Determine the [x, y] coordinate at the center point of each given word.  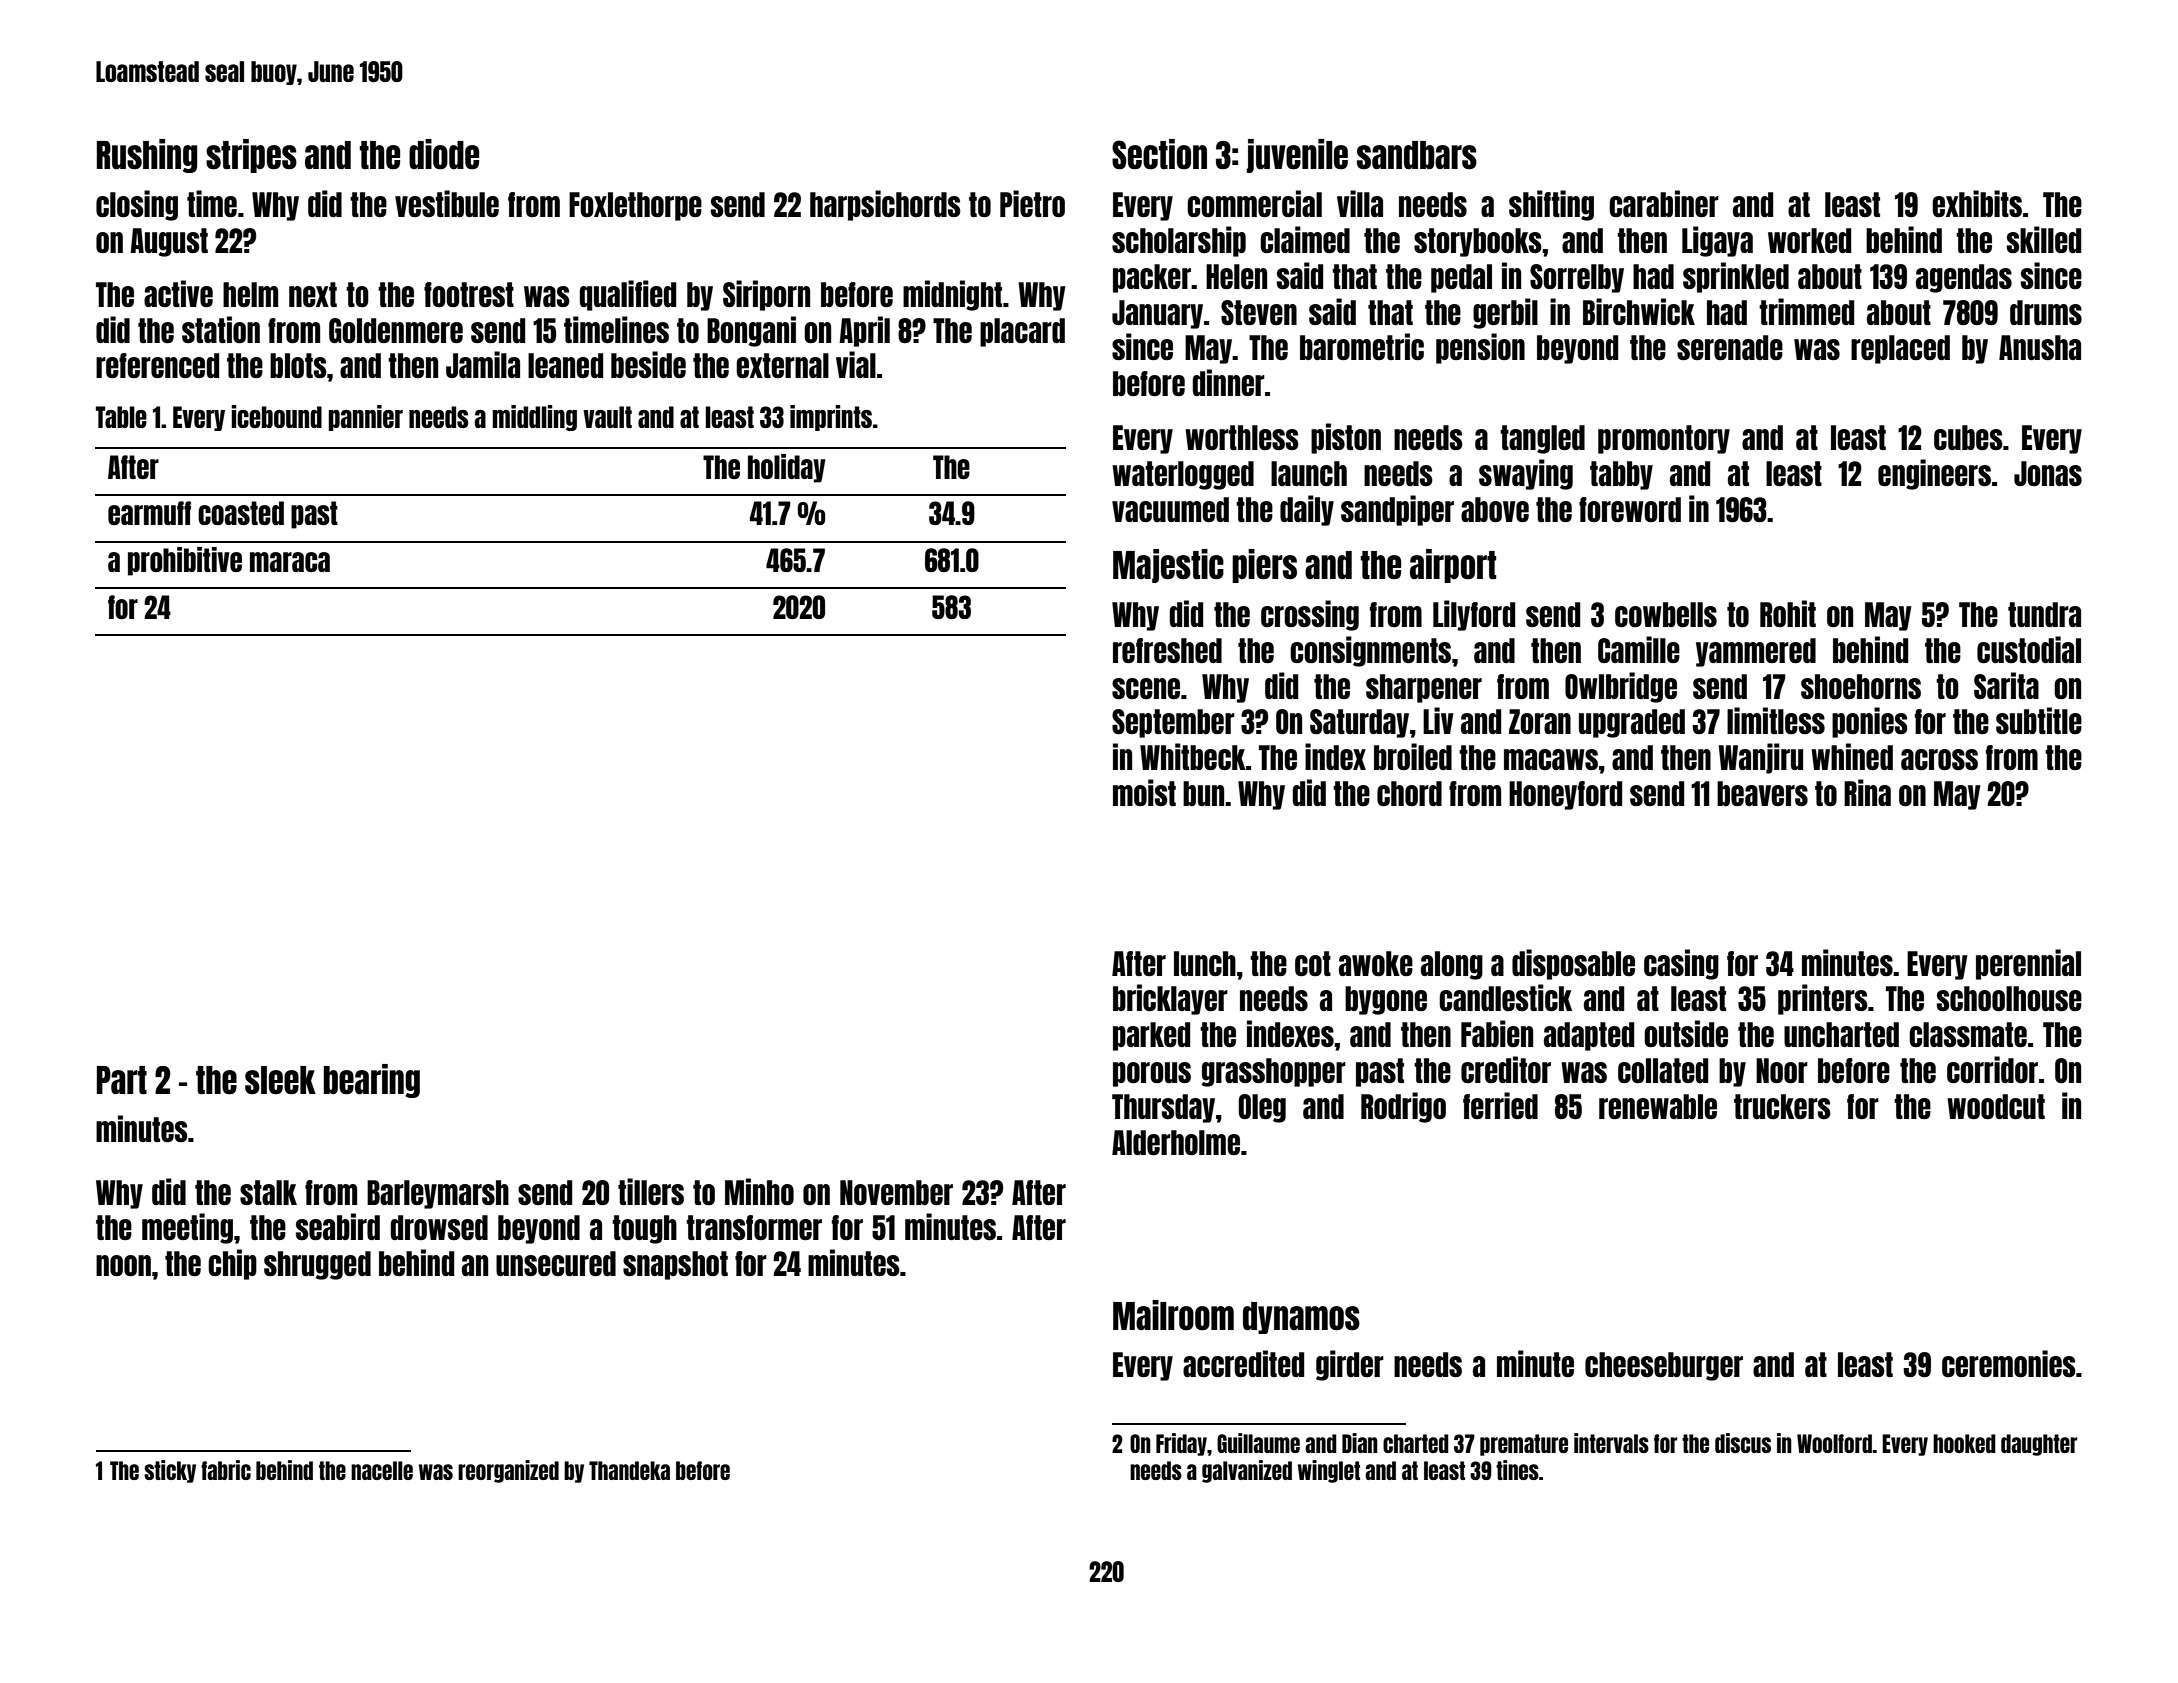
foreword [1630, 509]
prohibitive [185, 561]
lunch [1205, 963]
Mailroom [1173, 1315]
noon [123, 1265]
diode [444, 154]
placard [1022, 332]
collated [1663, 1070]
